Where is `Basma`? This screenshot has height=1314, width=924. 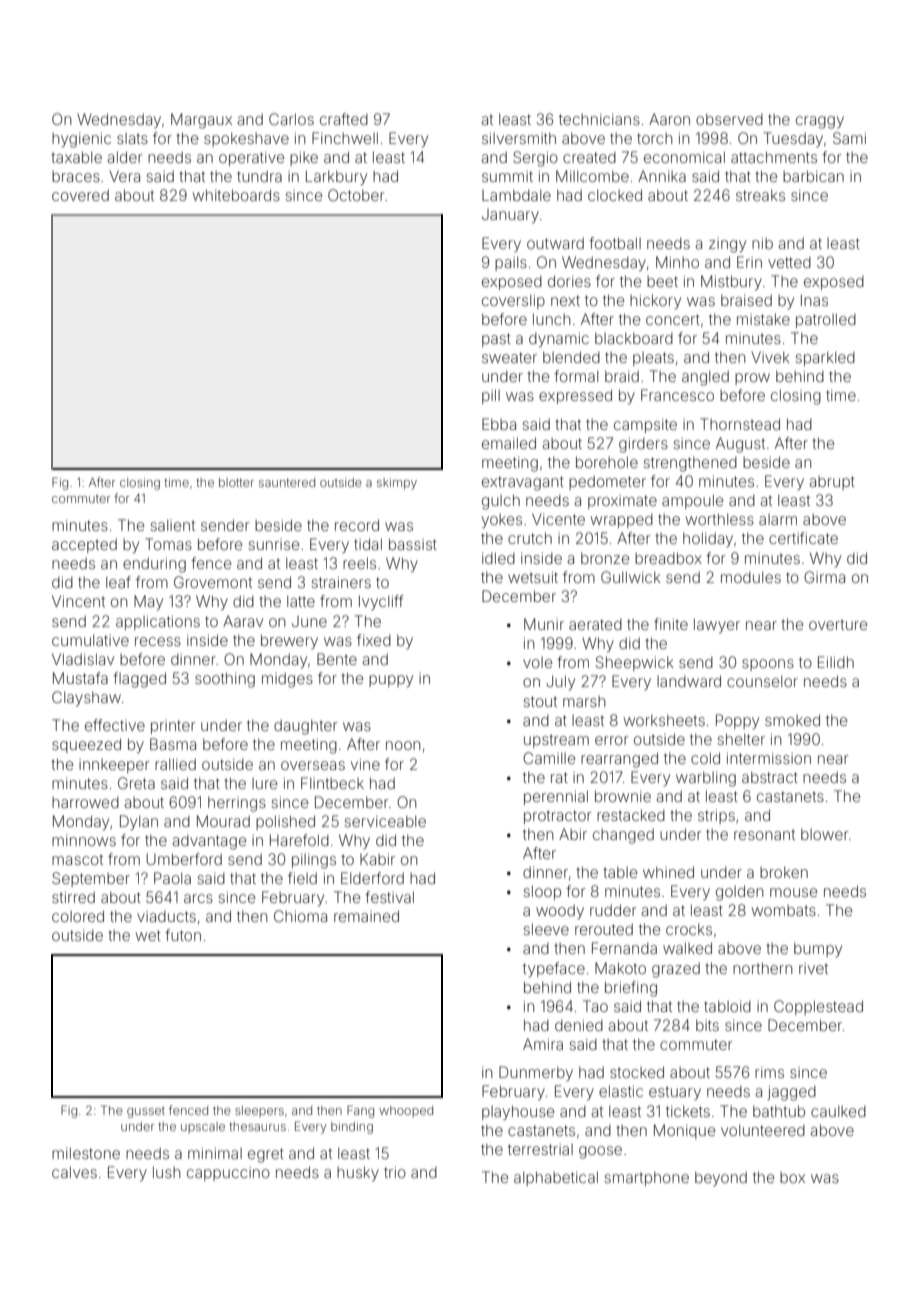
Basma is located at coordinates (173, 744).
